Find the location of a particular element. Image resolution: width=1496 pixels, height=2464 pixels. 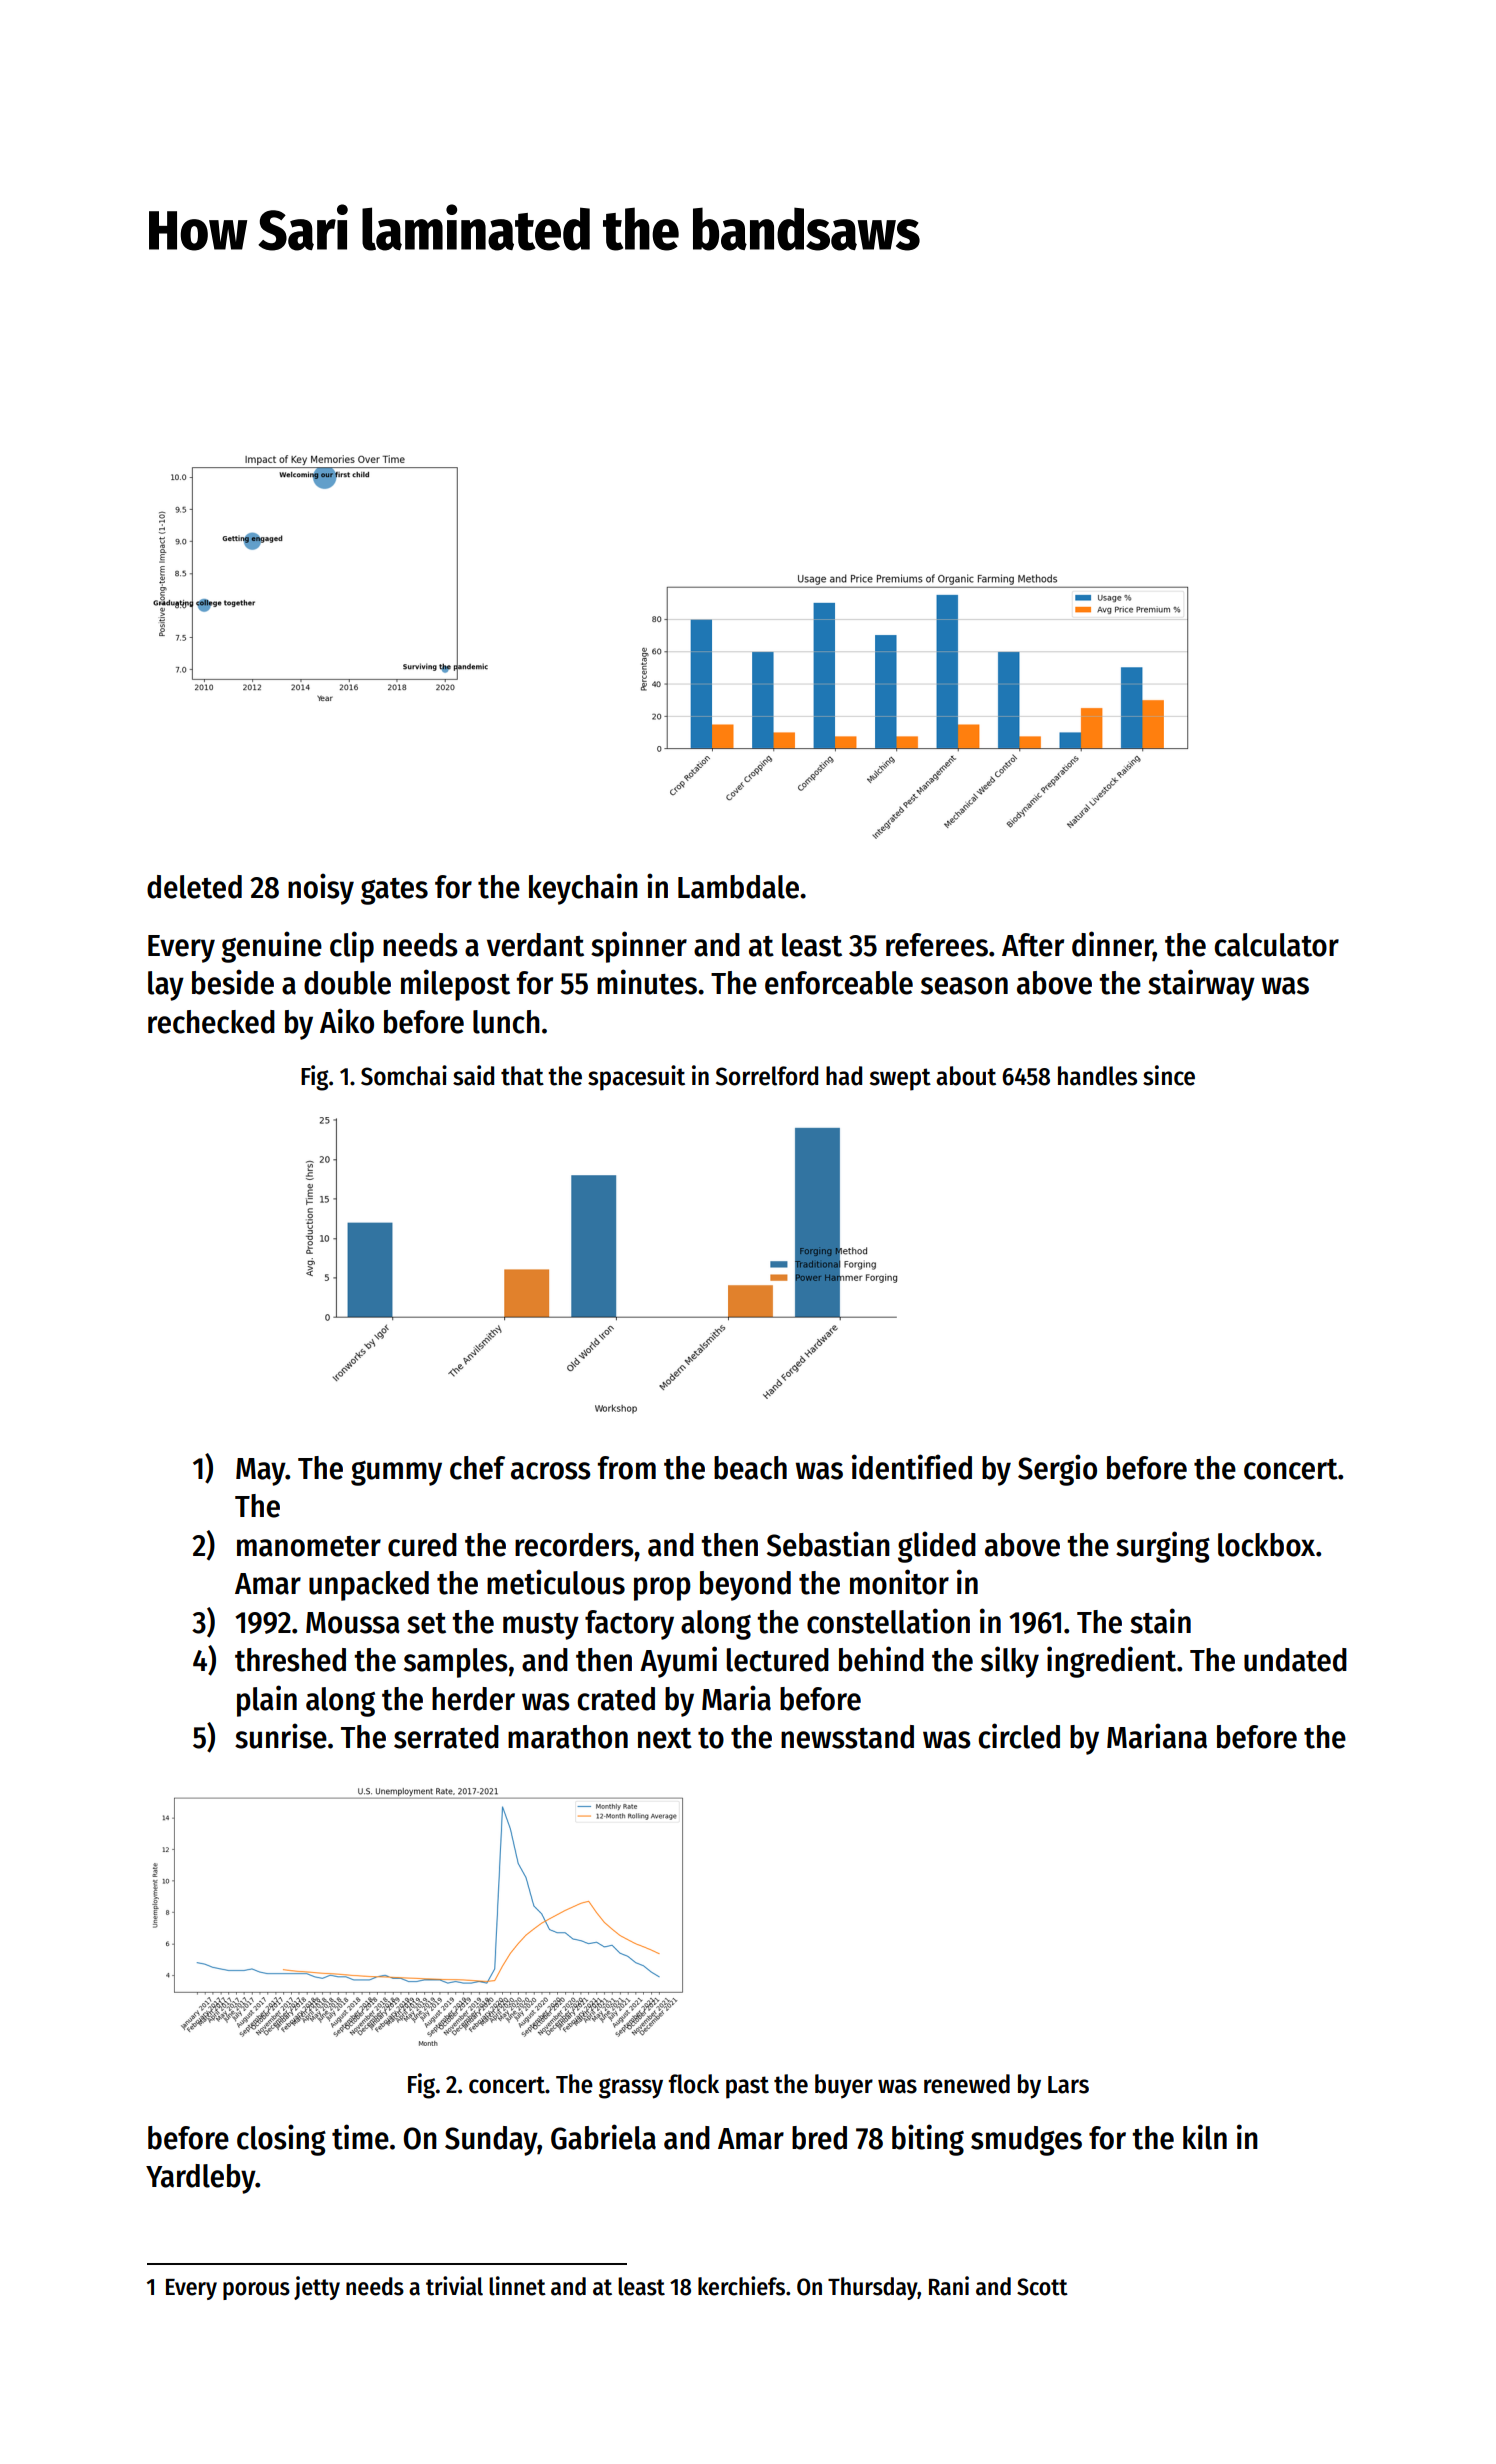

Sergio is located at coordinates (1057, 1470).
